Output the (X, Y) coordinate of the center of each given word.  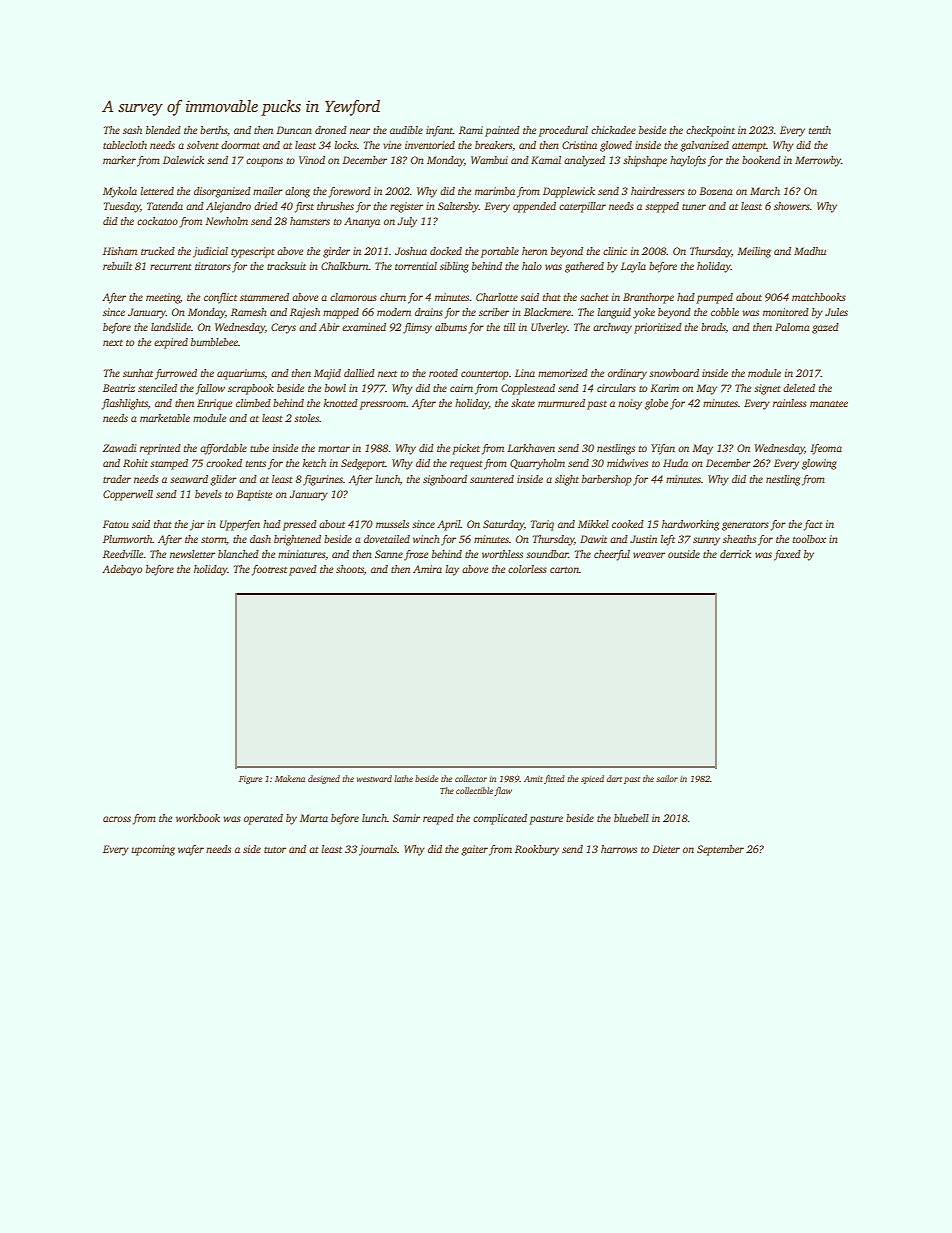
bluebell (631, 818)
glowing (819, 464)
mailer (268, 191)
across (117, 819)
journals (378, 850)
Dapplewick (569, 192)
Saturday (503, 525)
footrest (269, 570)
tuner (694, 207)
